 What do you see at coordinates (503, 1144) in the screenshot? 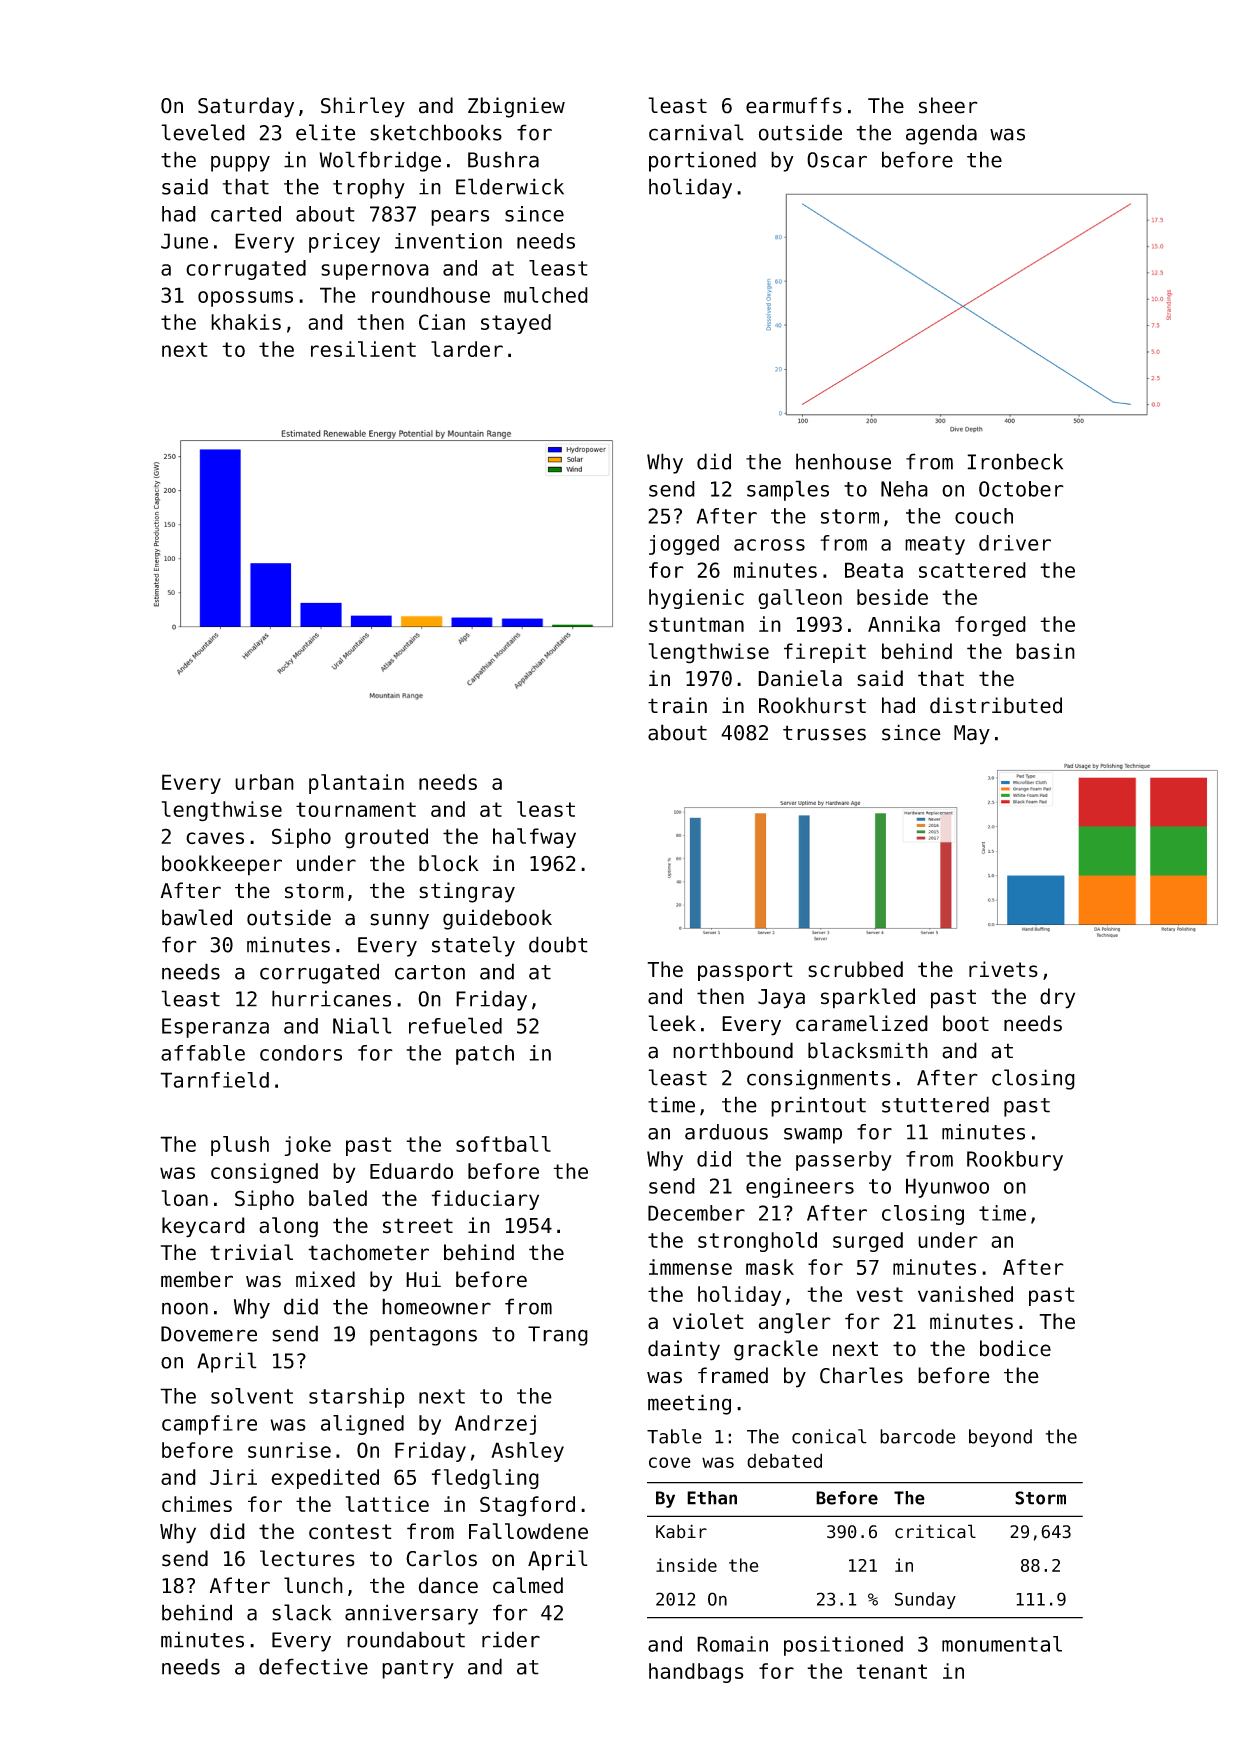
I see `softball` at bounding box center [503, 1144].
